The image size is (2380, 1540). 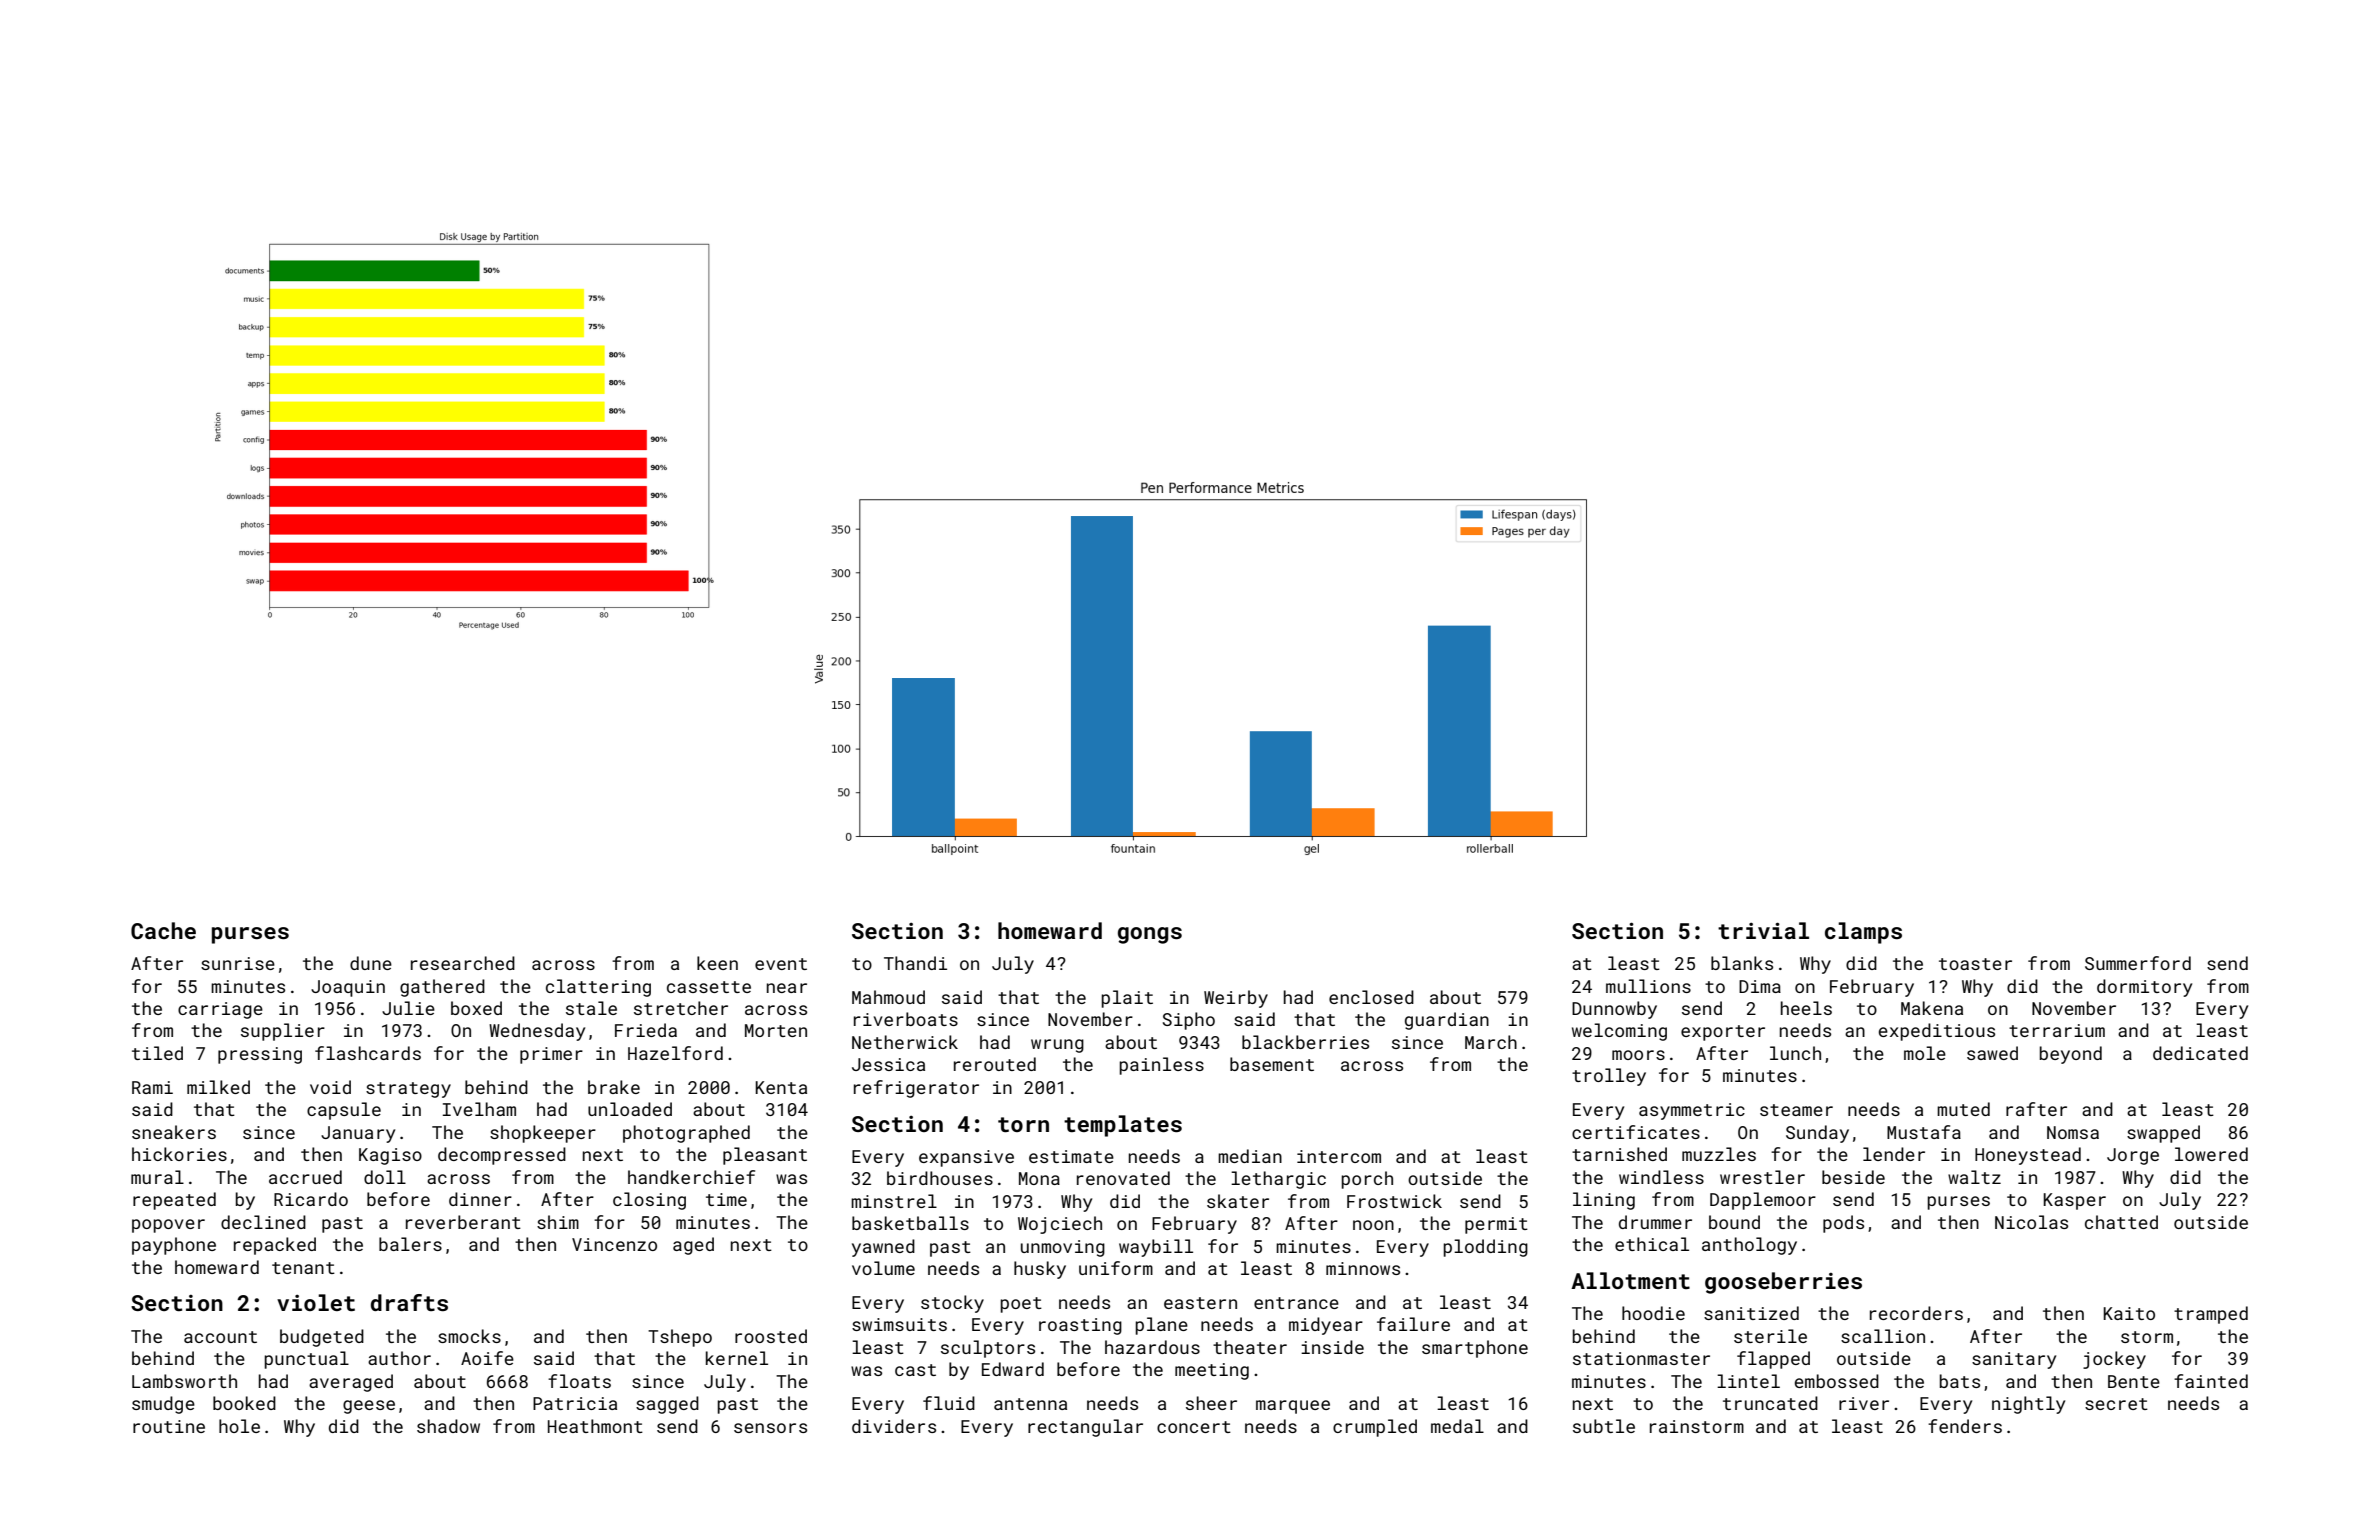 I want to click on supplier, so click(x=283, y=1032).
